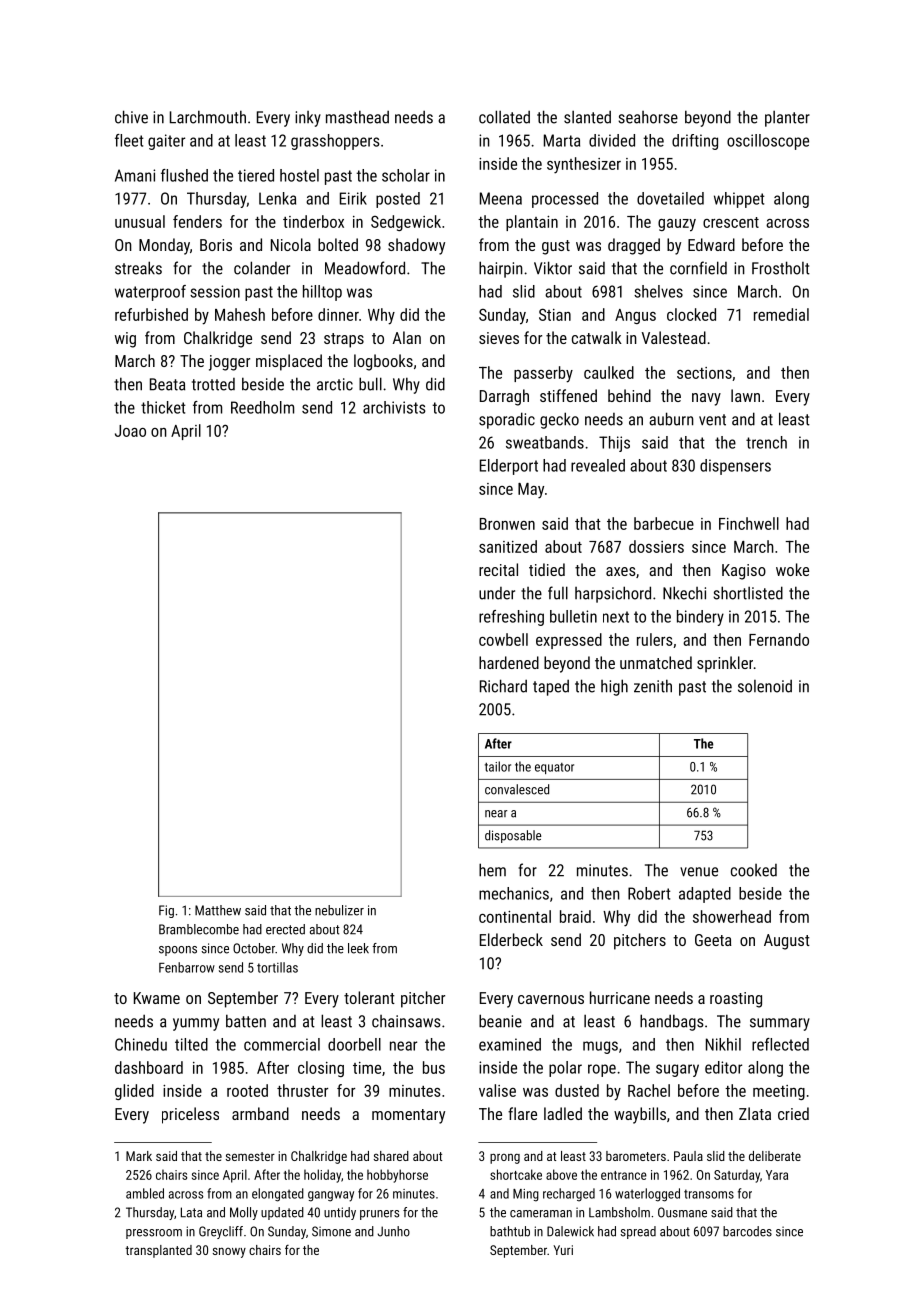  I want to click on Elderport, so click(509, 467).
